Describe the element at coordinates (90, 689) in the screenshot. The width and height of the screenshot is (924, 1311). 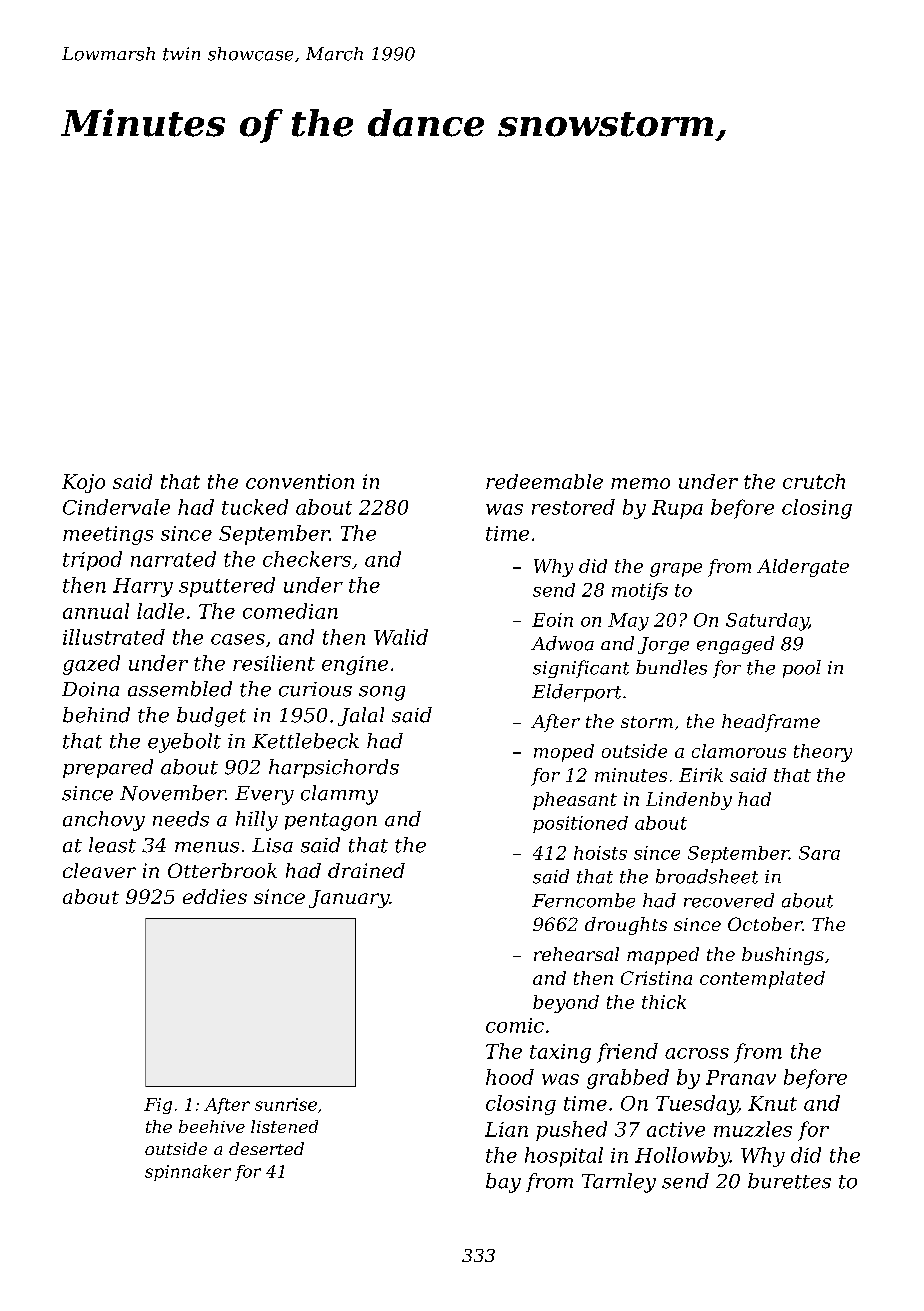
I see `Doina` at that location.
